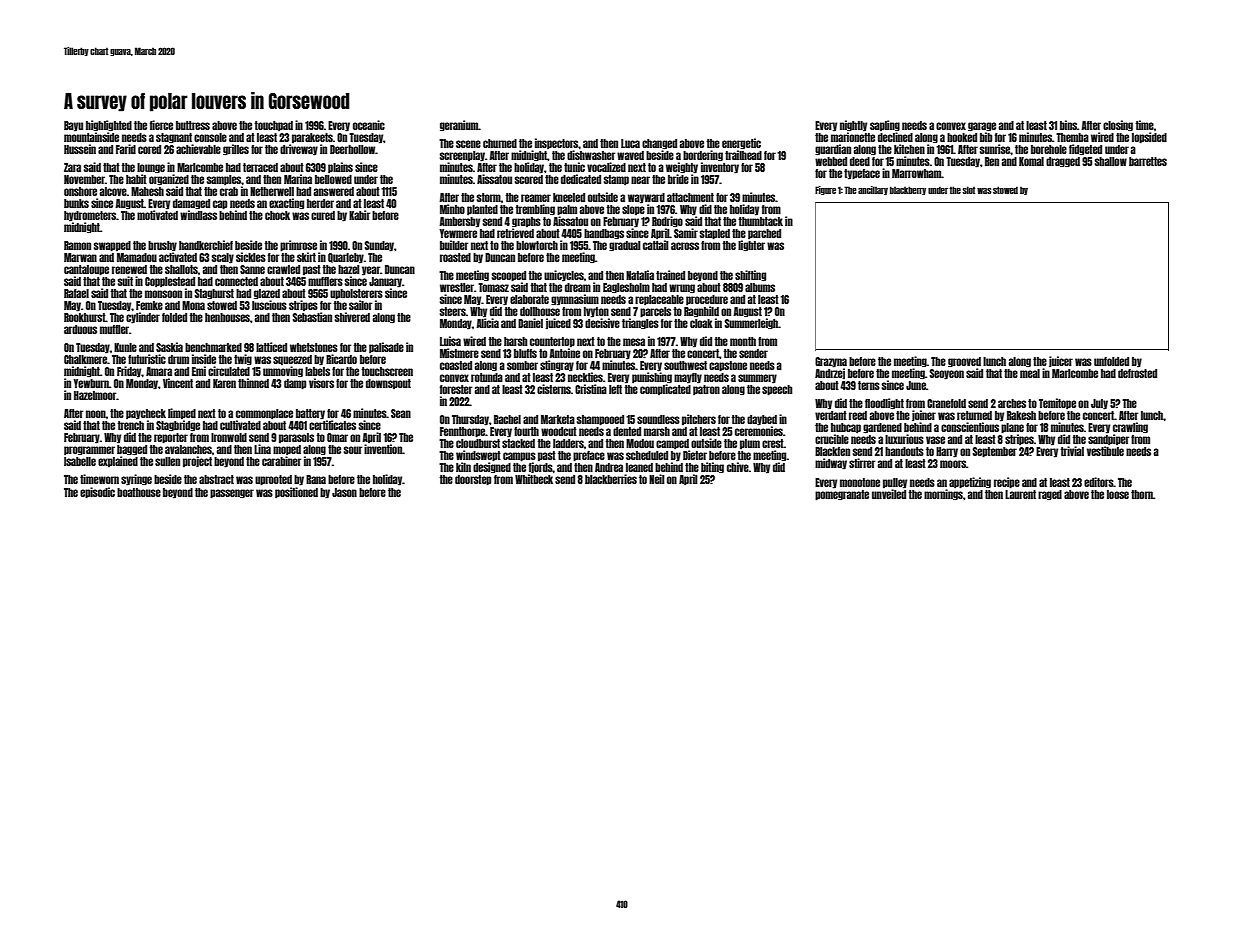 This document has width=1233, height=952. Describe the element at coordinates (232, 494) in the document. I see `passenger` at that location.
